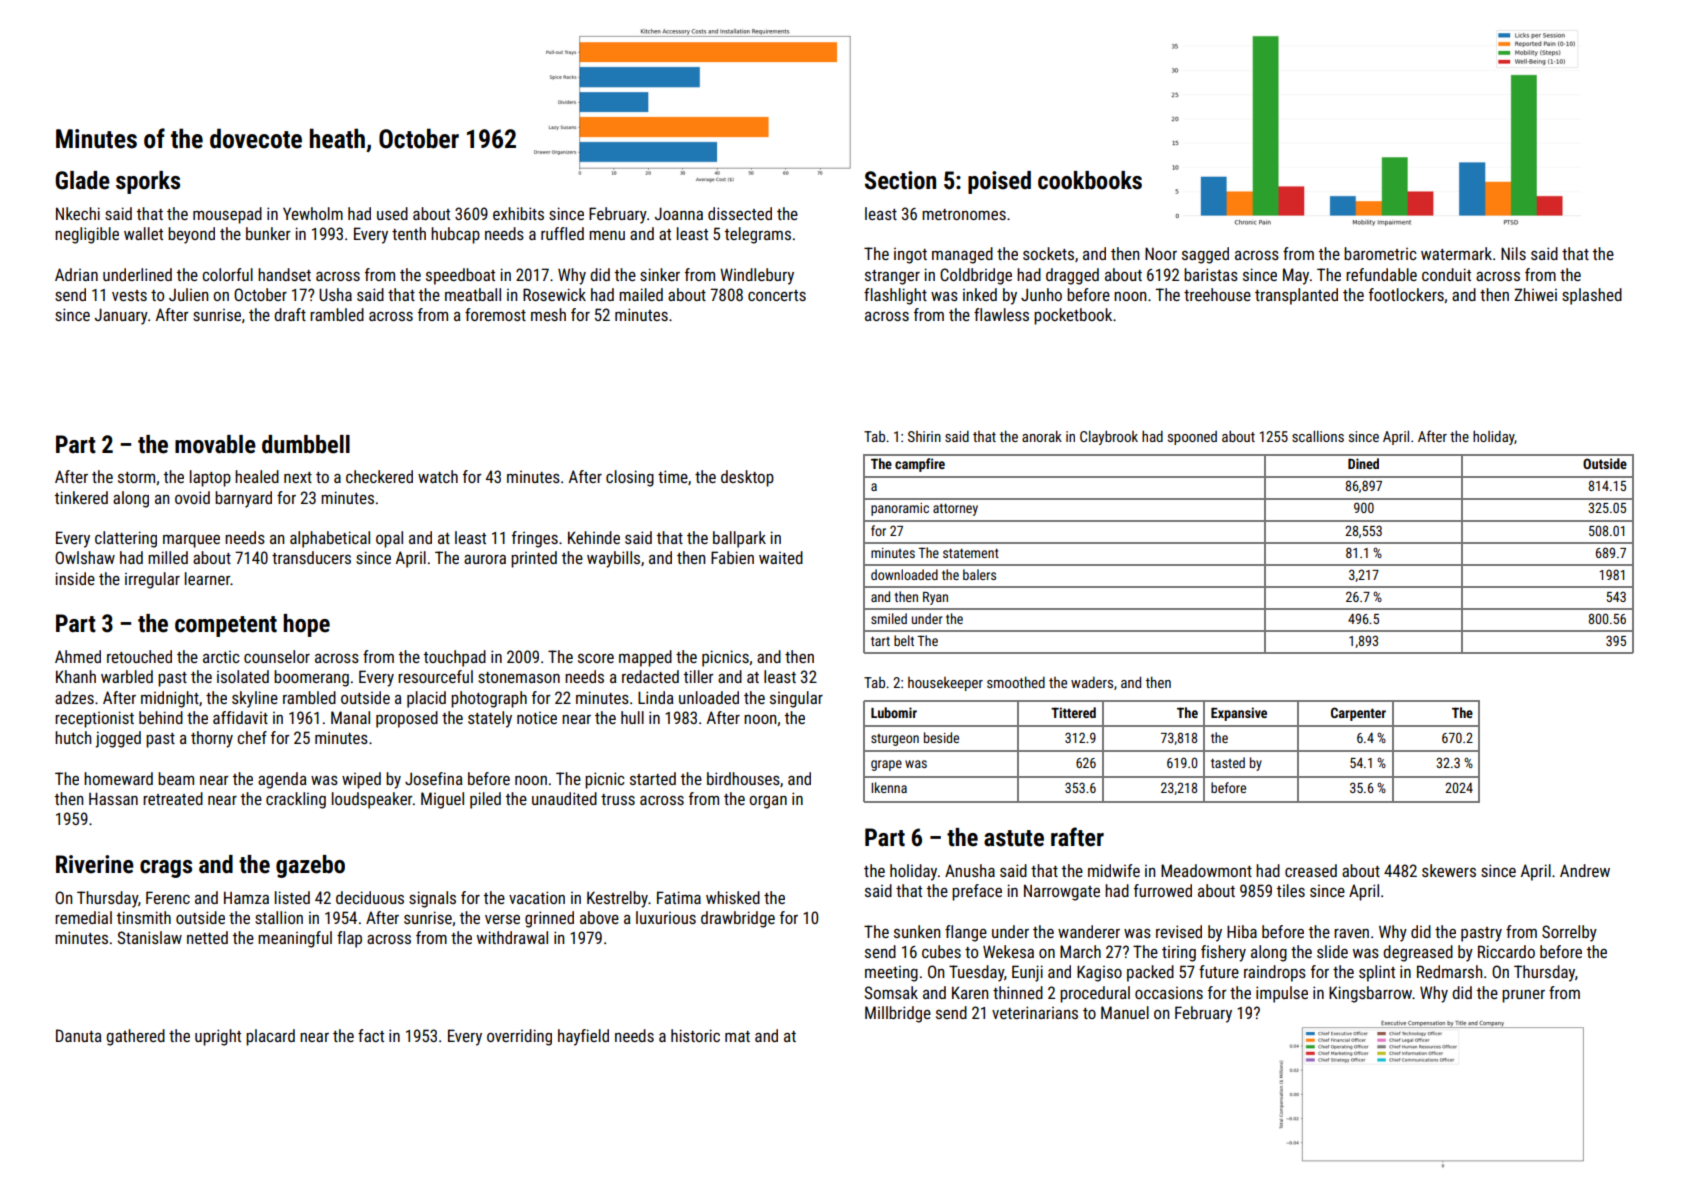  What do you see at coordinates (306, 444) in the screenshot?
I see `dumbbell` at bounding box center [306, 444].
